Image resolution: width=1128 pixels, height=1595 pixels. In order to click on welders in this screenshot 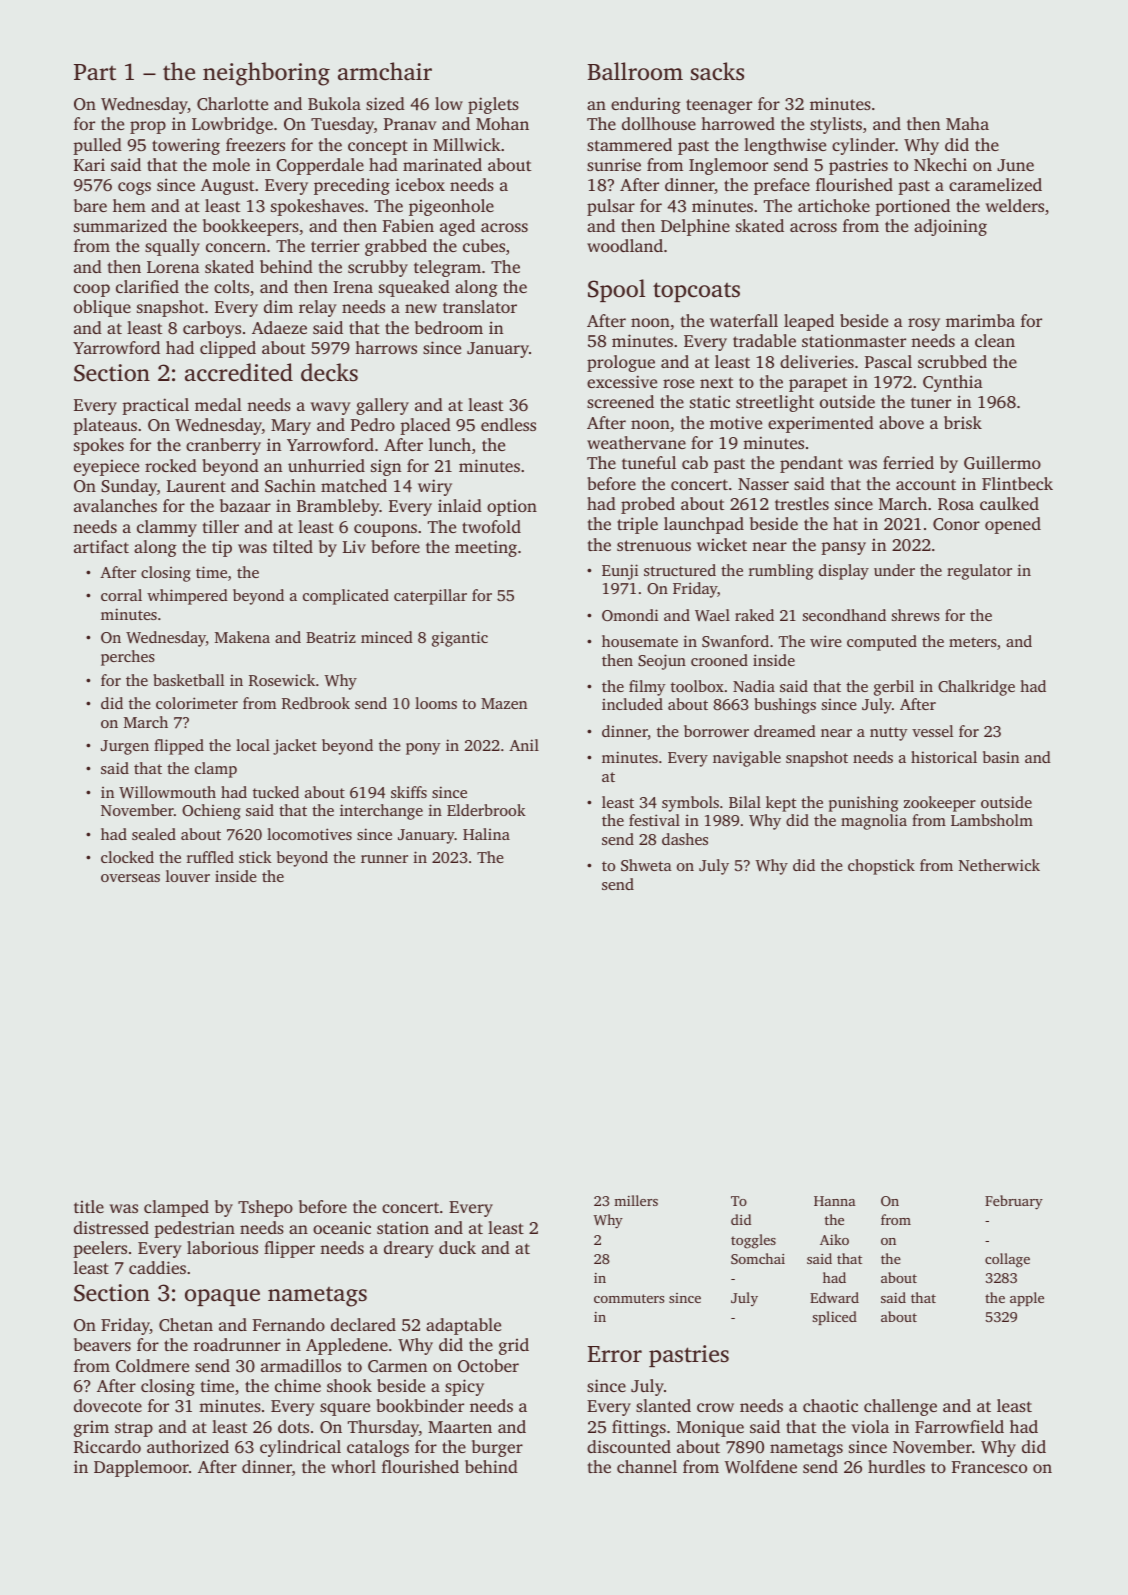, I will do `click(1014, 205)`.
